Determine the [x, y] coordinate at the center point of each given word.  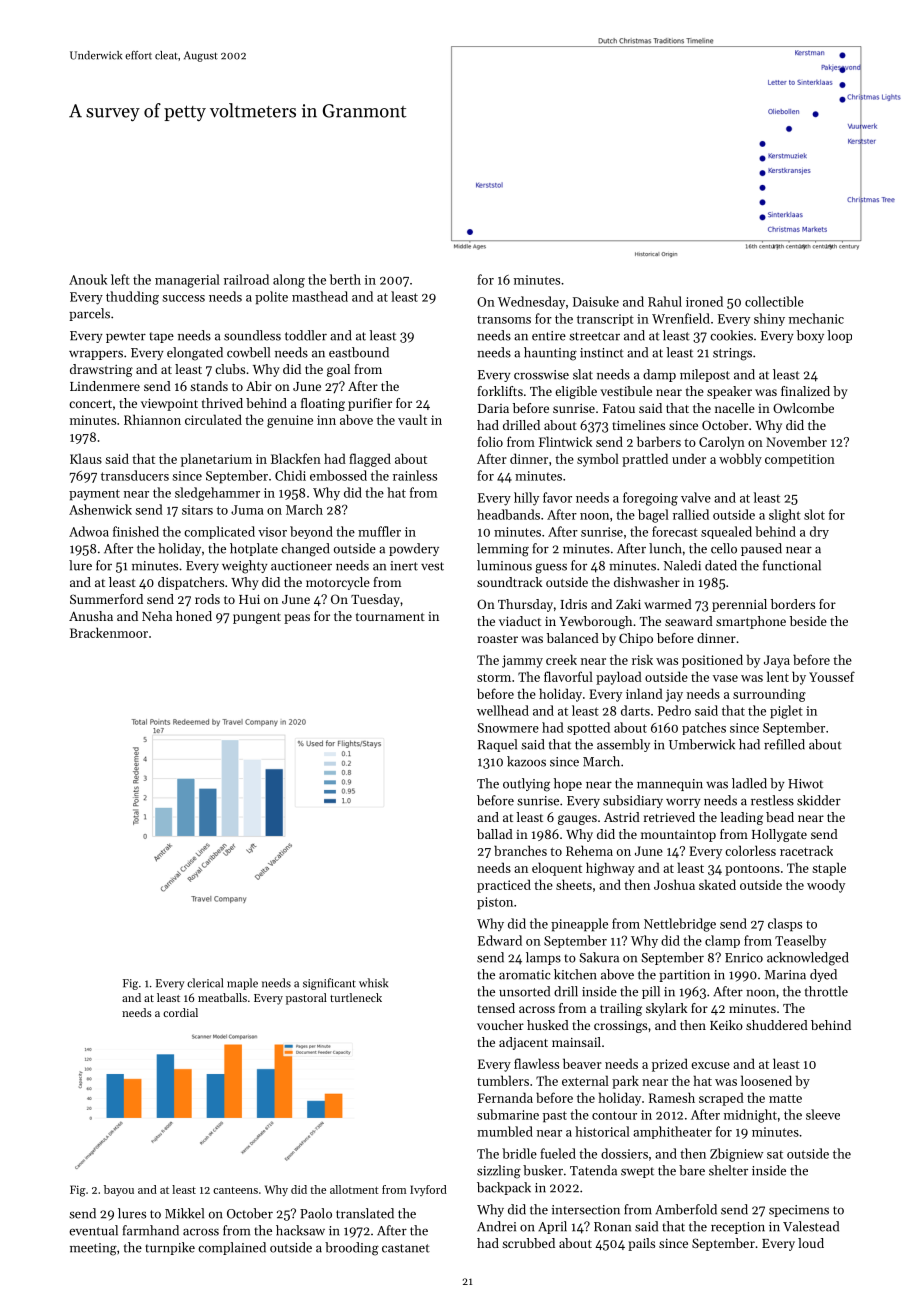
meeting [93, 1249]
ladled [749, 783]
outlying [526, 785]
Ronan [612, 1227]
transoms [504, 320]
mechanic [816, 318]
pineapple [579, 925]
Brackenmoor [109, 632]
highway [610, 869]
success [183, 298]
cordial [180, 1012]
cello [724, 548]
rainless [415, 475]
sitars [197, 510]
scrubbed [528, 1243]
